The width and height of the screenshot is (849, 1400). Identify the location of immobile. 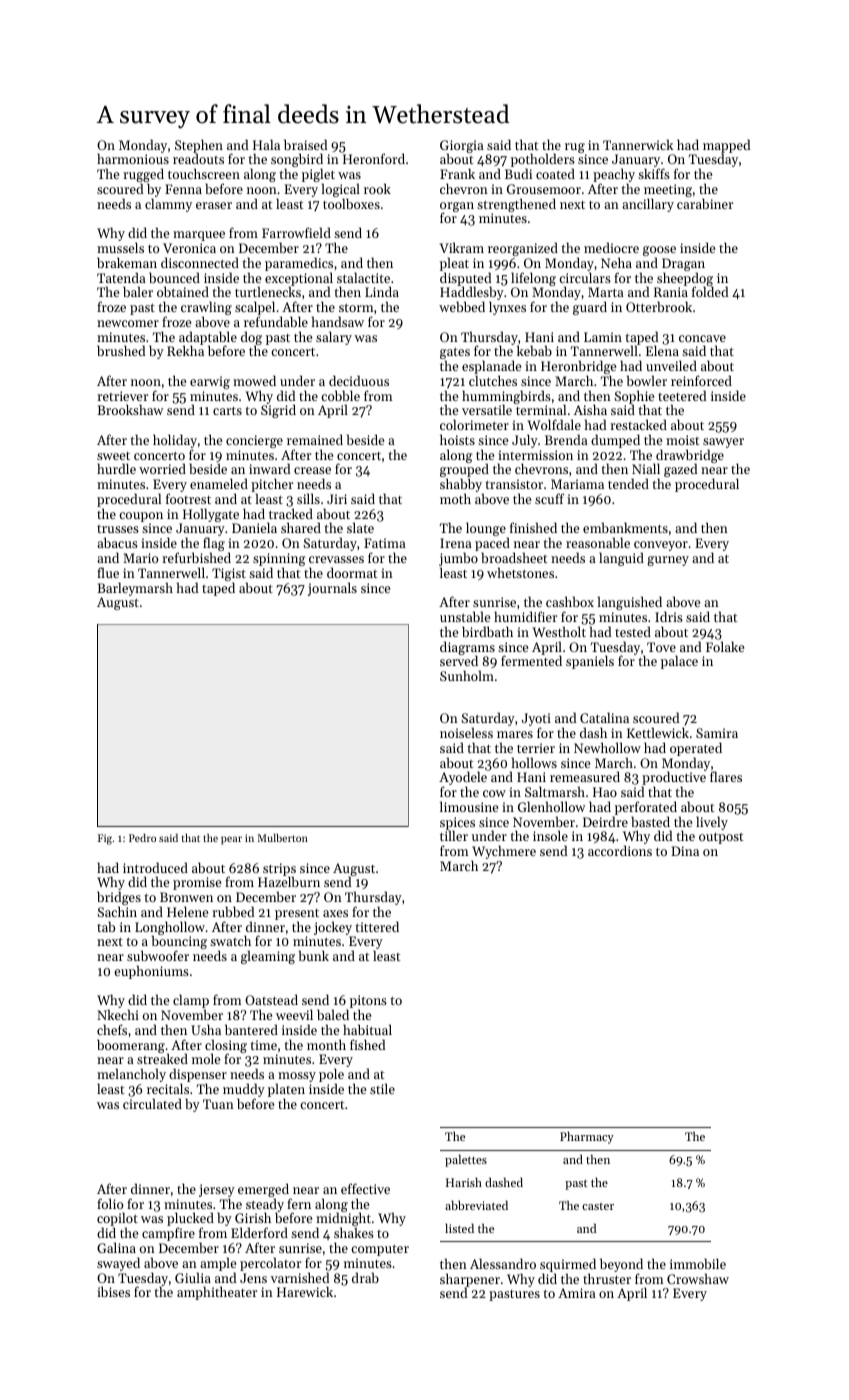
(698, 1263).
